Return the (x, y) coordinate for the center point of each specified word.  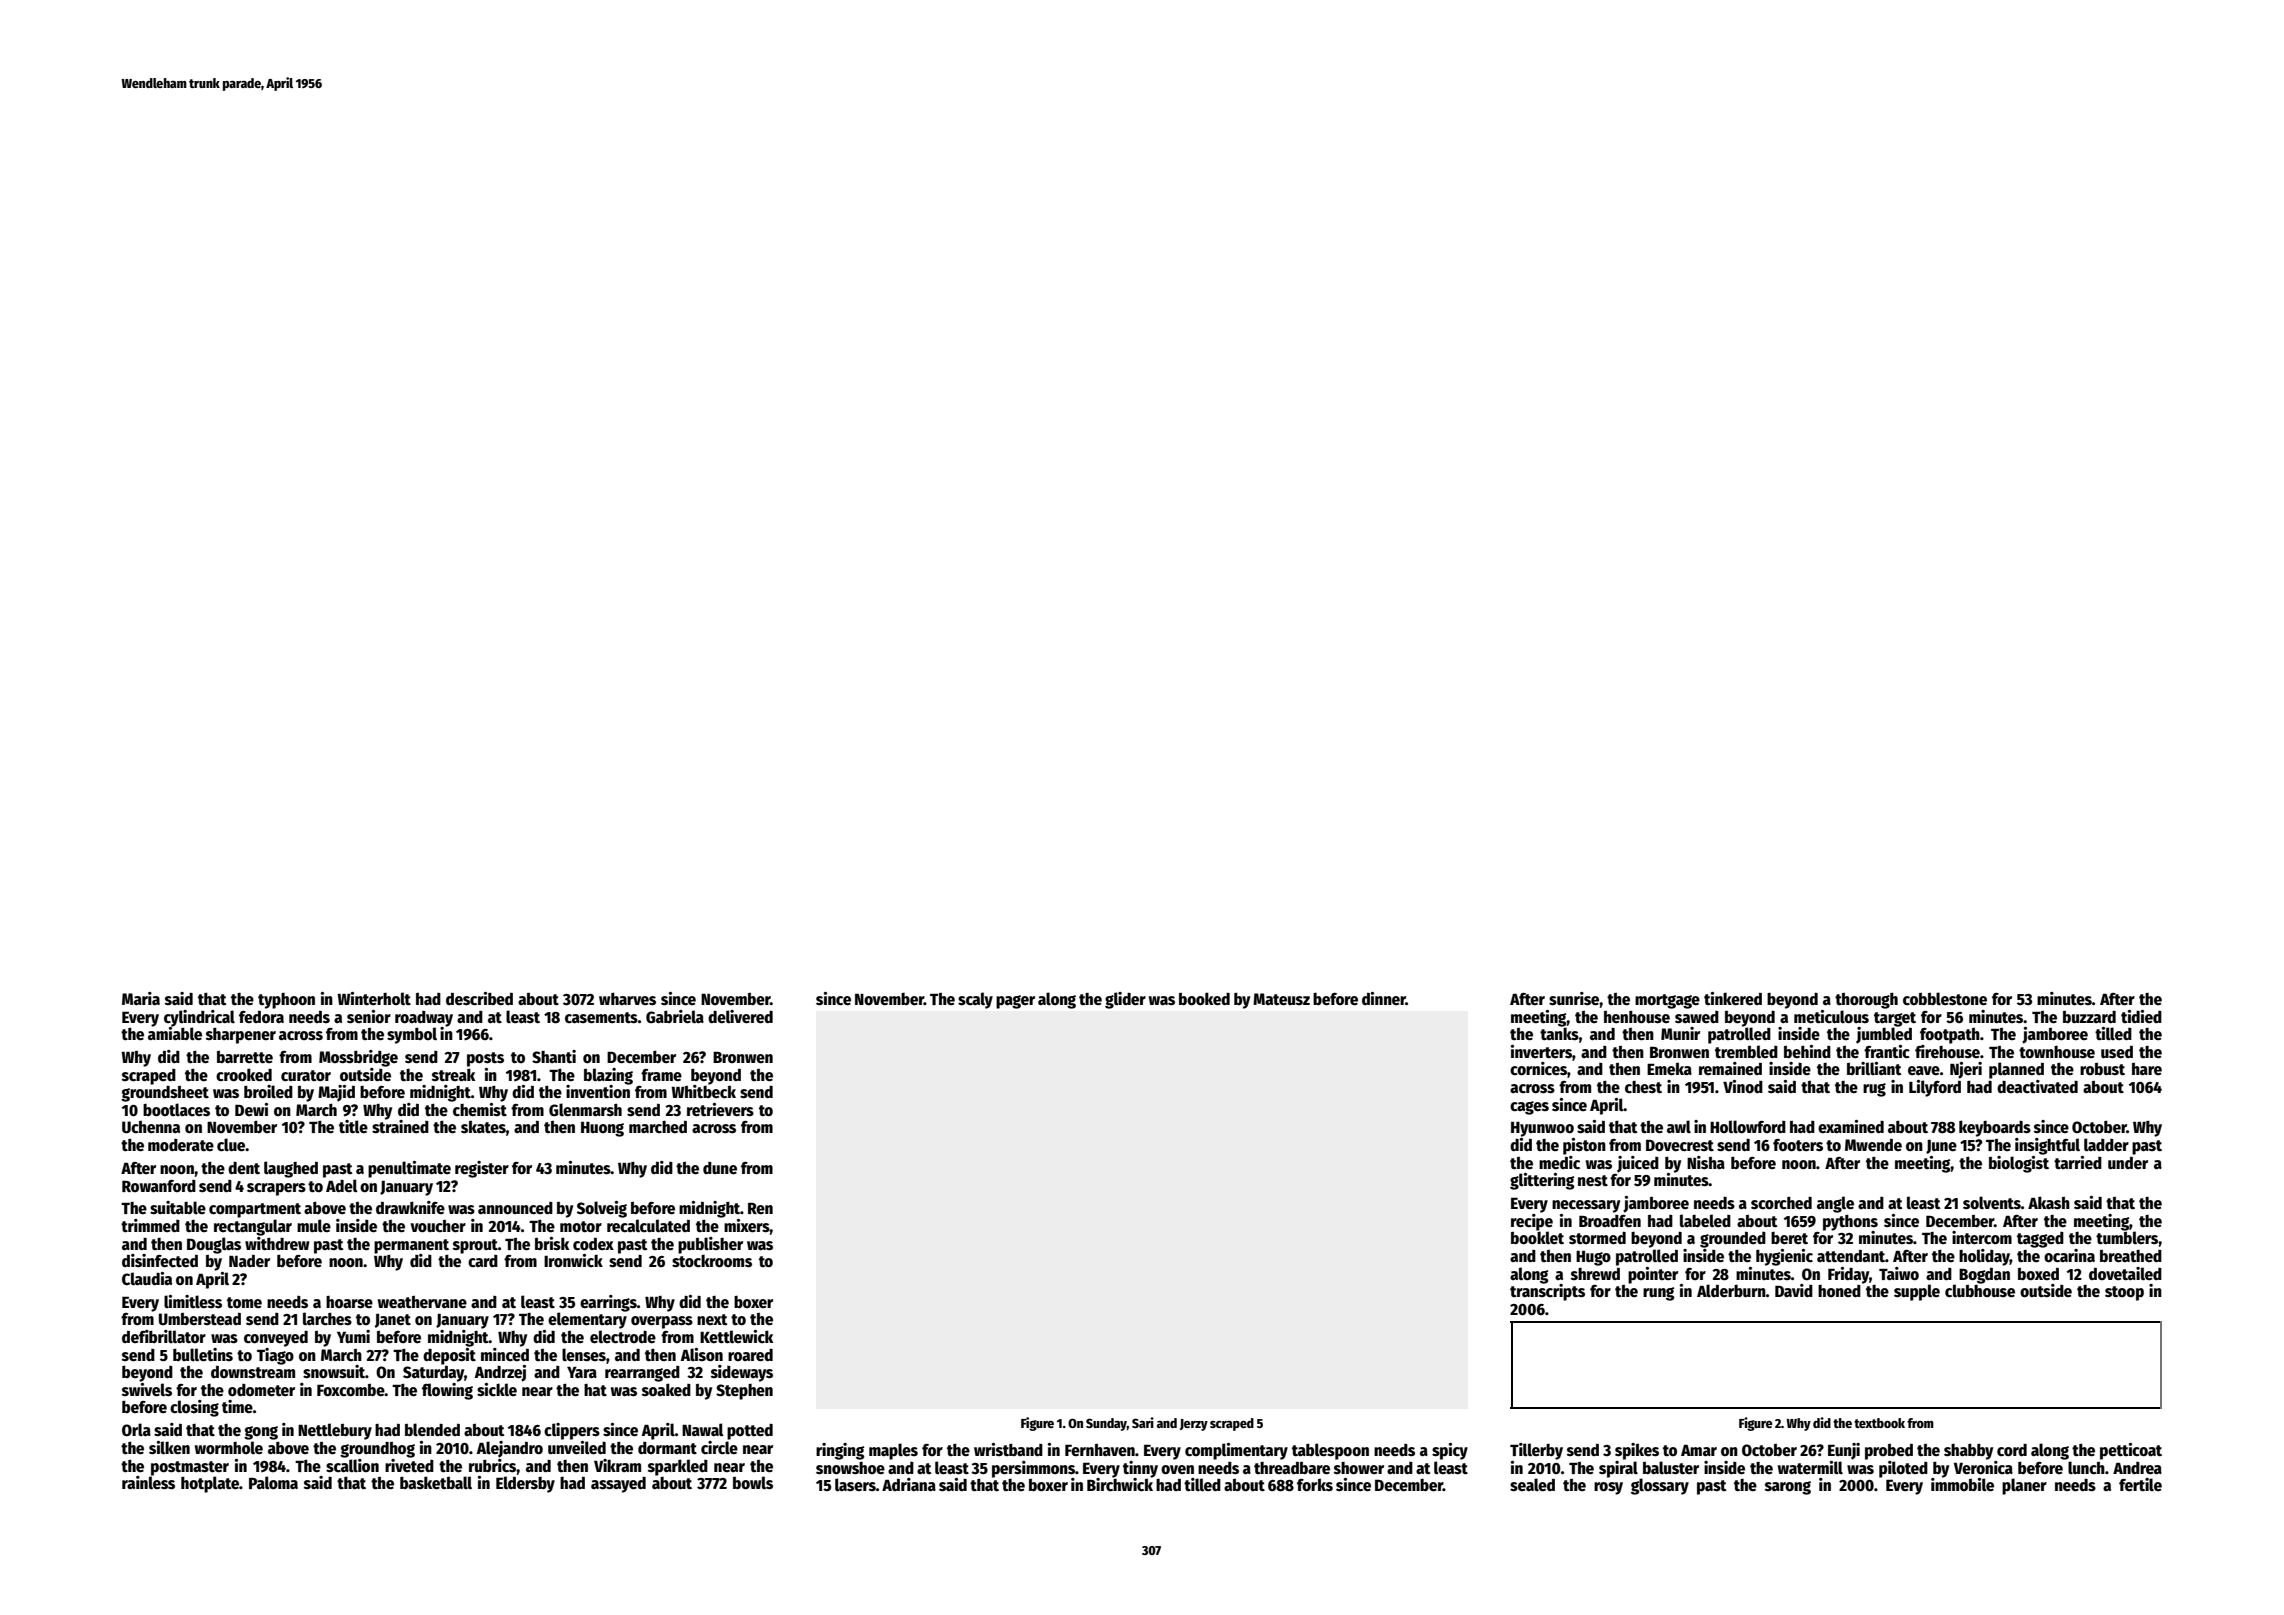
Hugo (1593, 1258)
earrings (608, 1303)
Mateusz (1281, 999)
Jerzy (1194, 1425)
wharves (627, 999)
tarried (2078, 1162)
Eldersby (525, 1484)
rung (1659, 1294)
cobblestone (1945, 999)
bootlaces (176, 1109)
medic (1559, 1163)
